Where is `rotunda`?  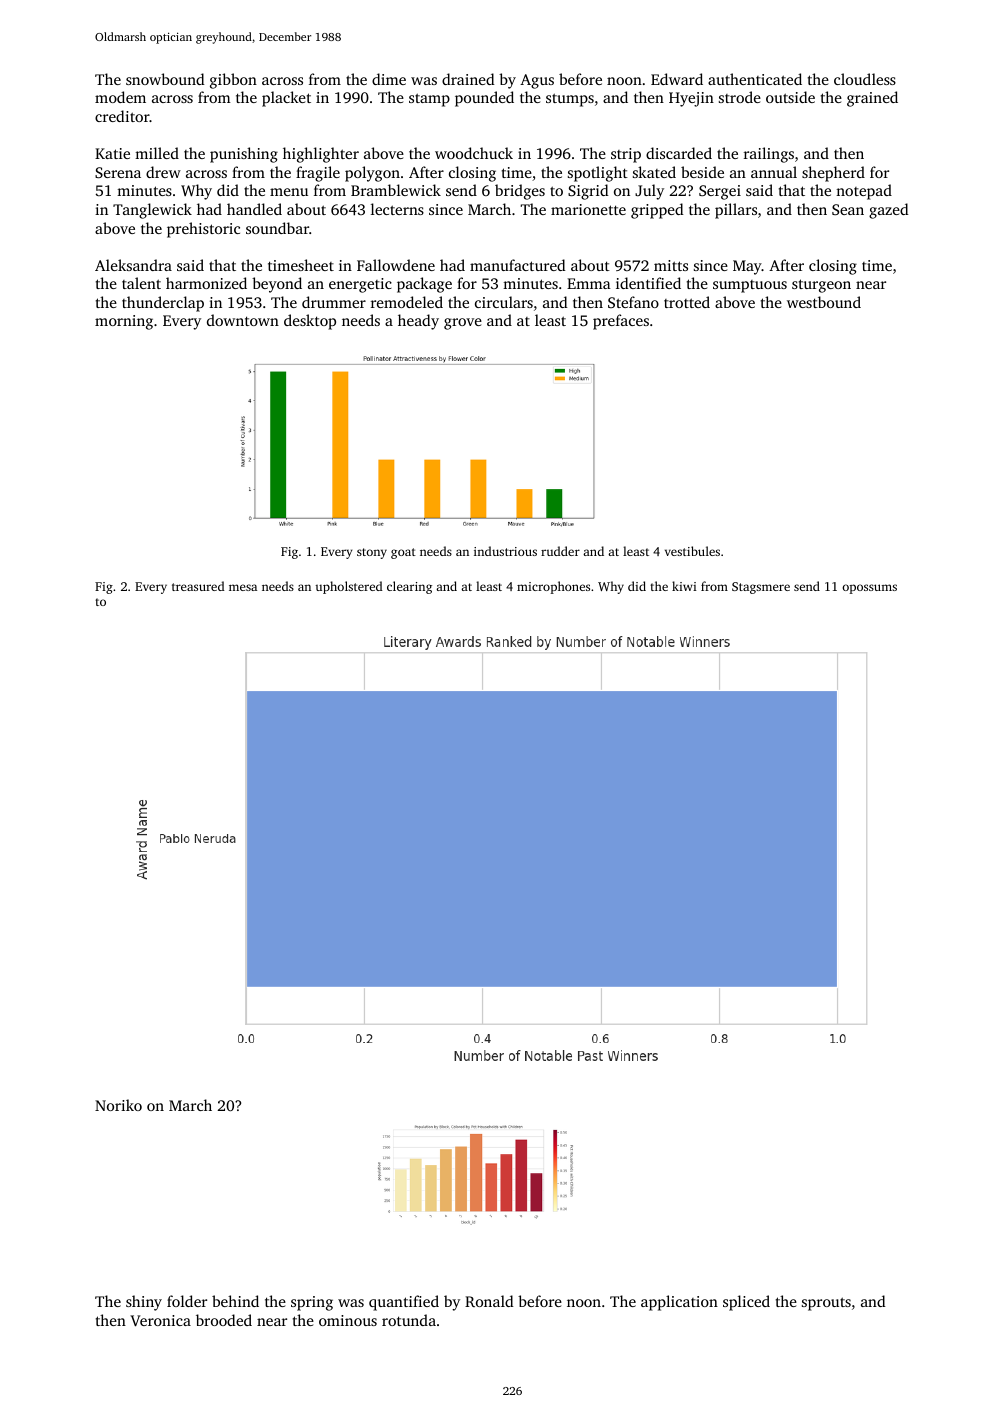 rotunda is located at coordinates (409, 1320).
